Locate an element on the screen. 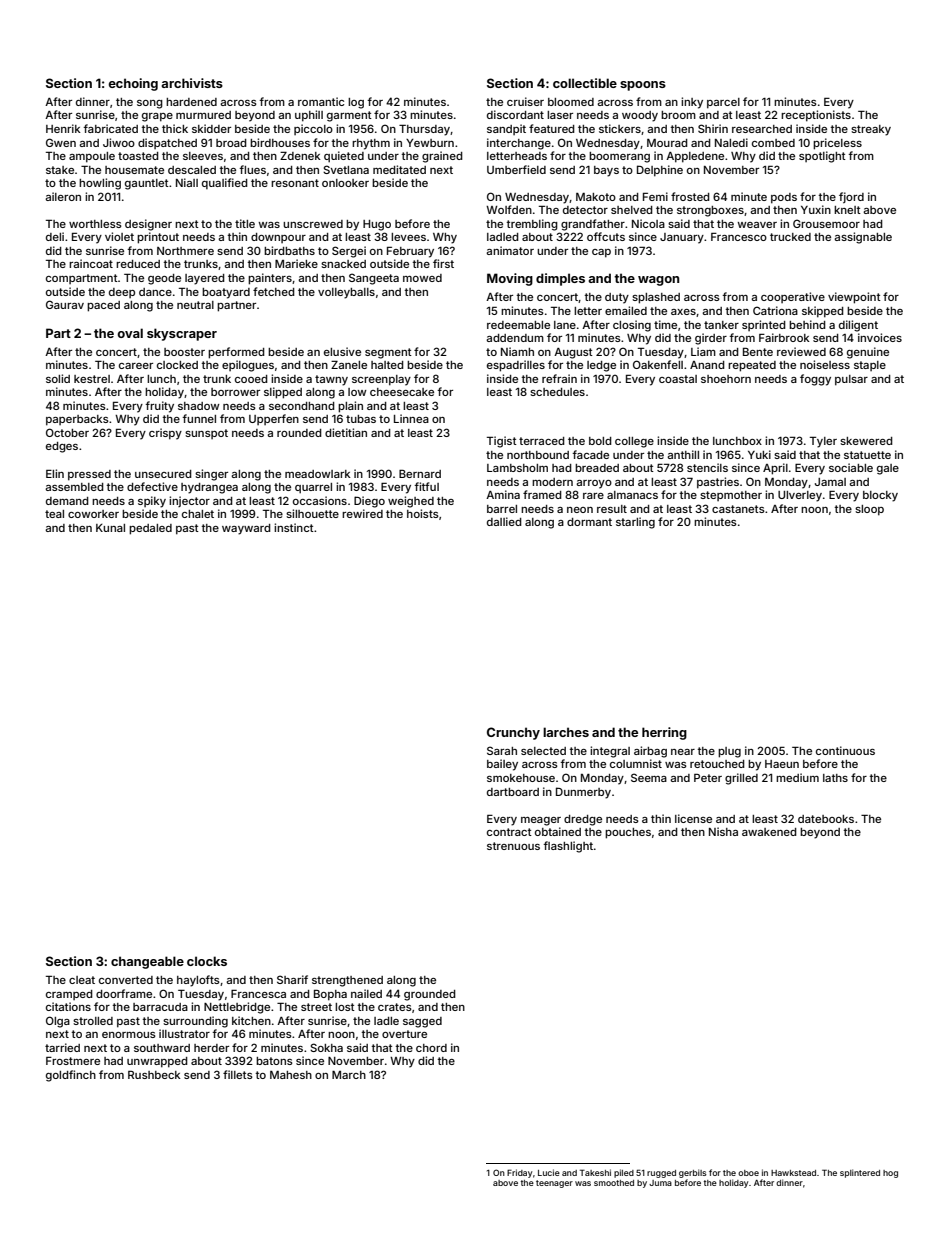 This screenshot has height=1233, width=952. Kunal is located at coordinates (110, 528).
